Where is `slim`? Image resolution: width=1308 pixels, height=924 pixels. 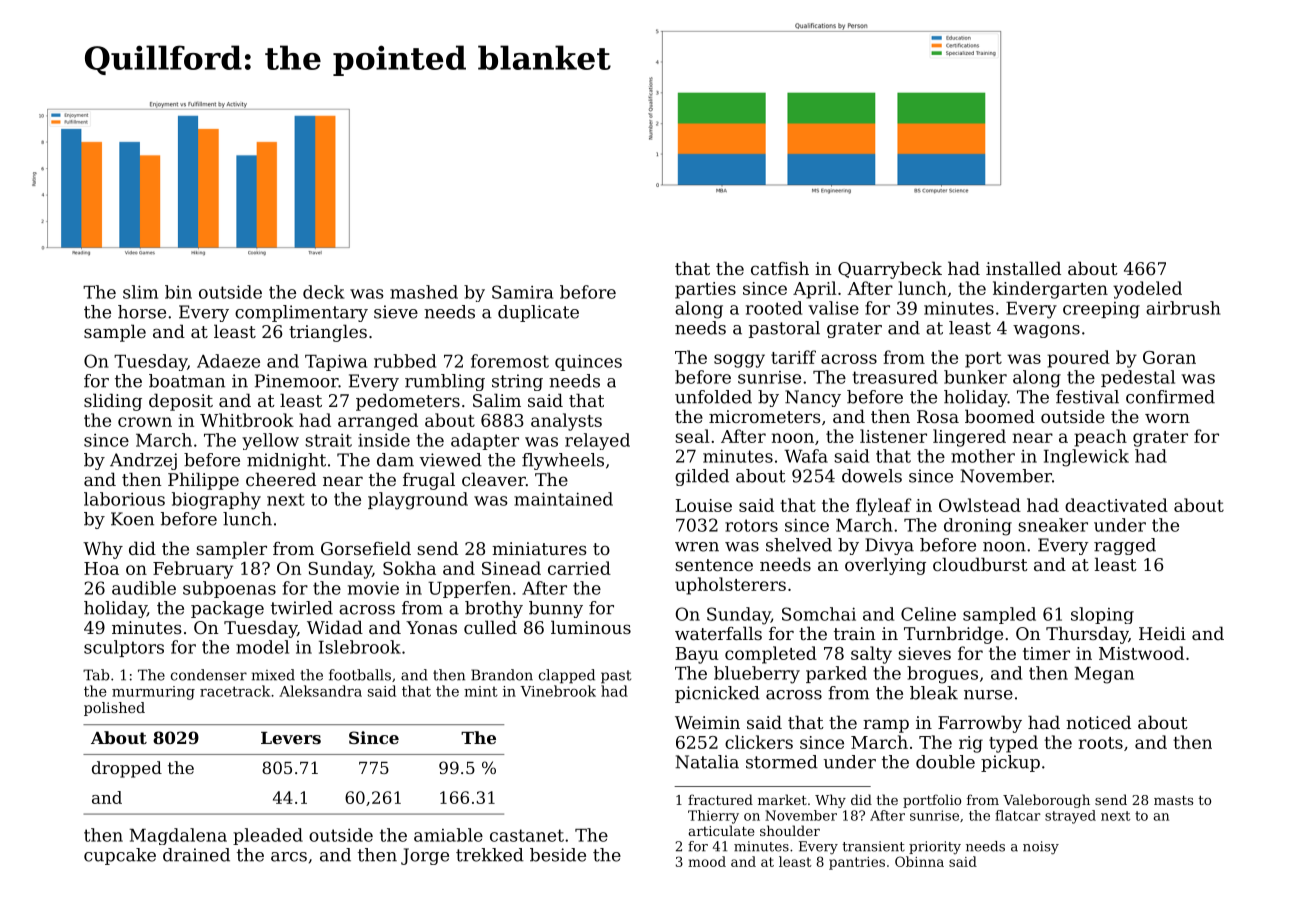
slim is located at coordinates (140, 292).
